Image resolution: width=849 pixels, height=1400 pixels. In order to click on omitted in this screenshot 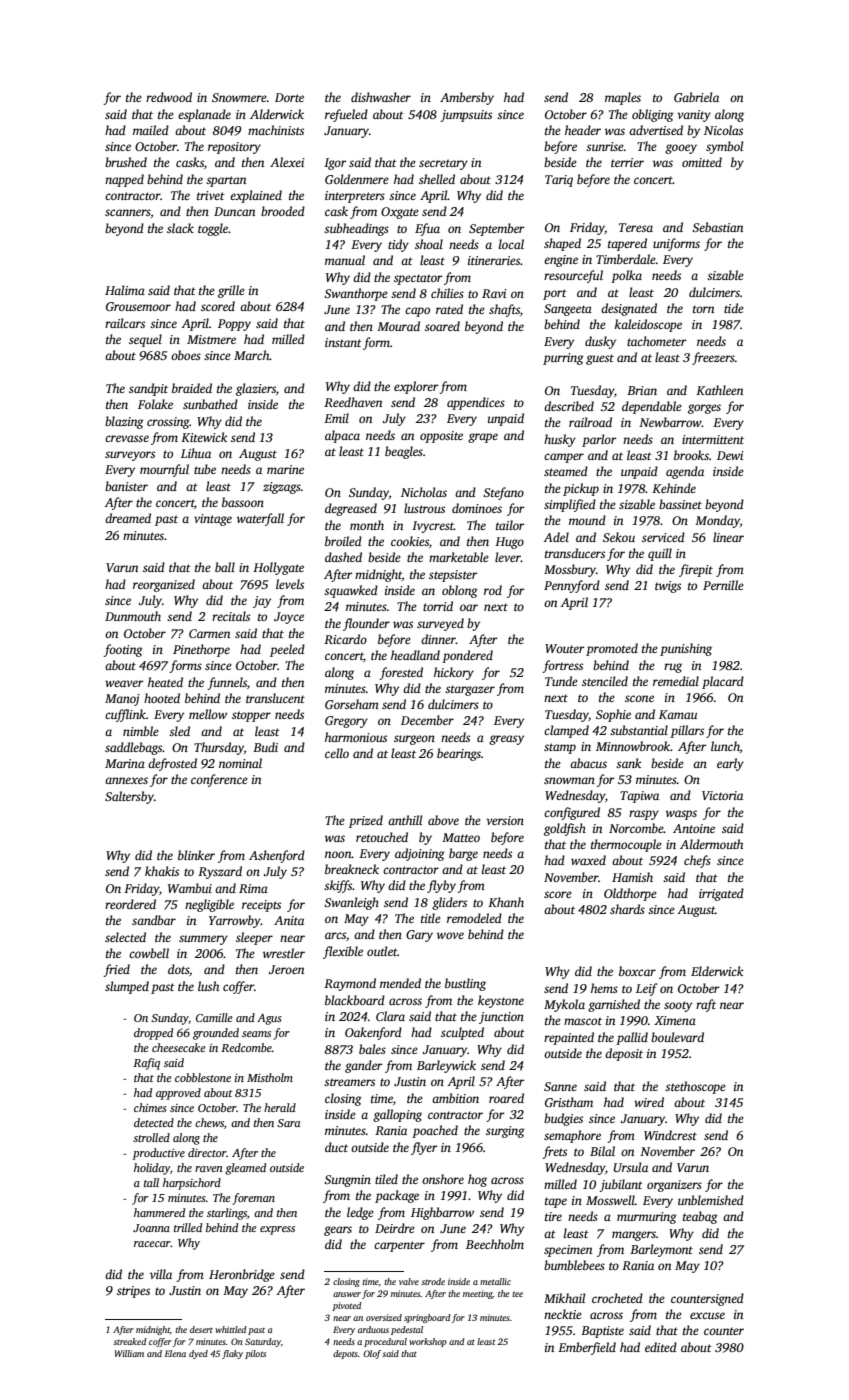, I will do `click(702, 162)`.
